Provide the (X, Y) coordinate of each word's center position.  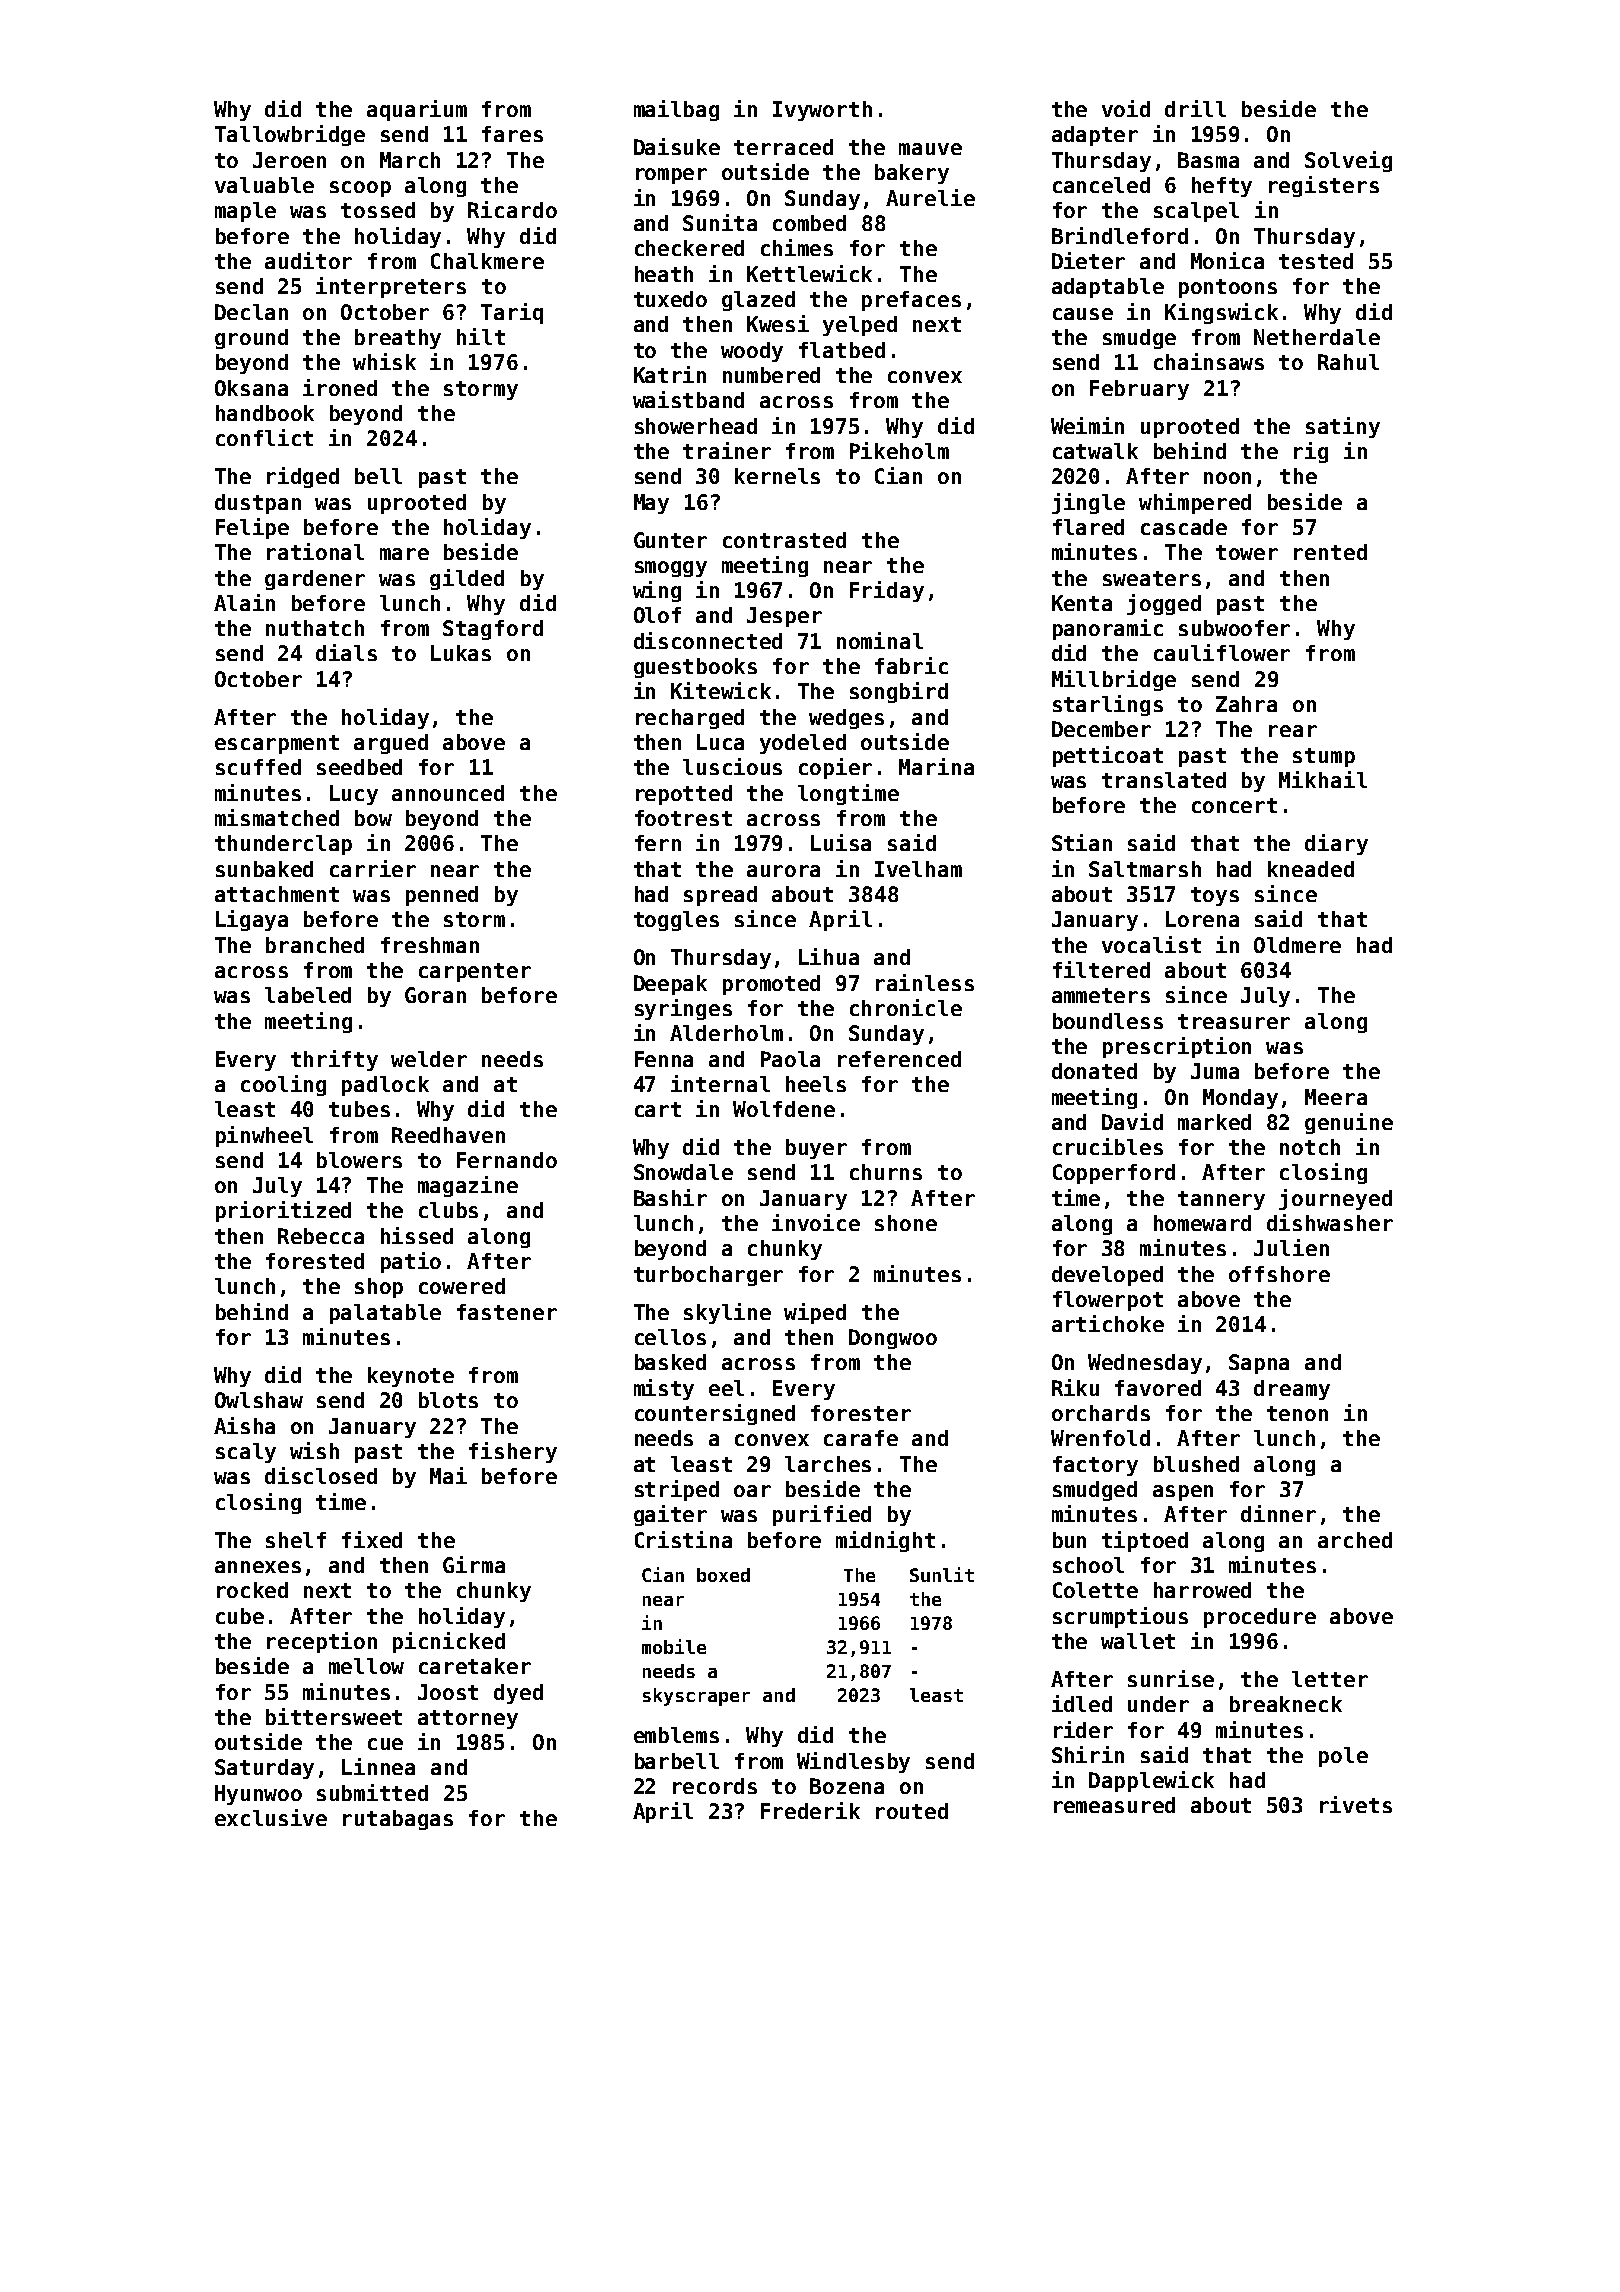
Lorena (1202, 919)
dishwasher (1330, 1222)
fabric (911, 665)
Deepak (670, 985)
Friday (887, 591)
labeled (308, 995)
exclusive (271, 1817)
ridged (303, 477)
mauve (930, 149)
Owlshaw (259, 1400)
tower (1247, 552)
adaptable (1108, 288)
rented (1330, 552)
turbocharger (708, 1276)
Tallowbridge (290, 135)
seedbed (359, 767)
